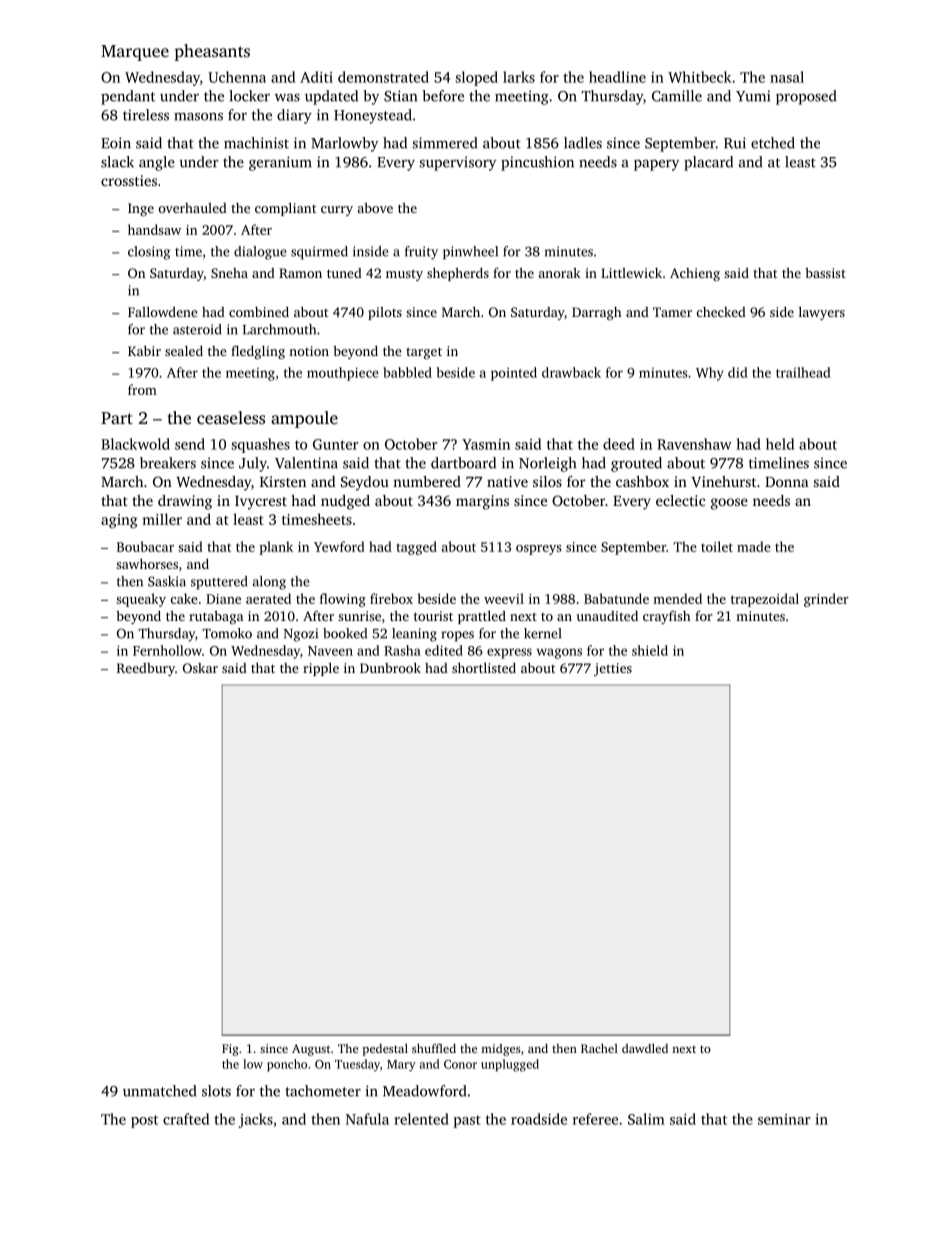 The height and width of the document is (1233, 952). I want to click on Dunbrook, so click(390, 667).
